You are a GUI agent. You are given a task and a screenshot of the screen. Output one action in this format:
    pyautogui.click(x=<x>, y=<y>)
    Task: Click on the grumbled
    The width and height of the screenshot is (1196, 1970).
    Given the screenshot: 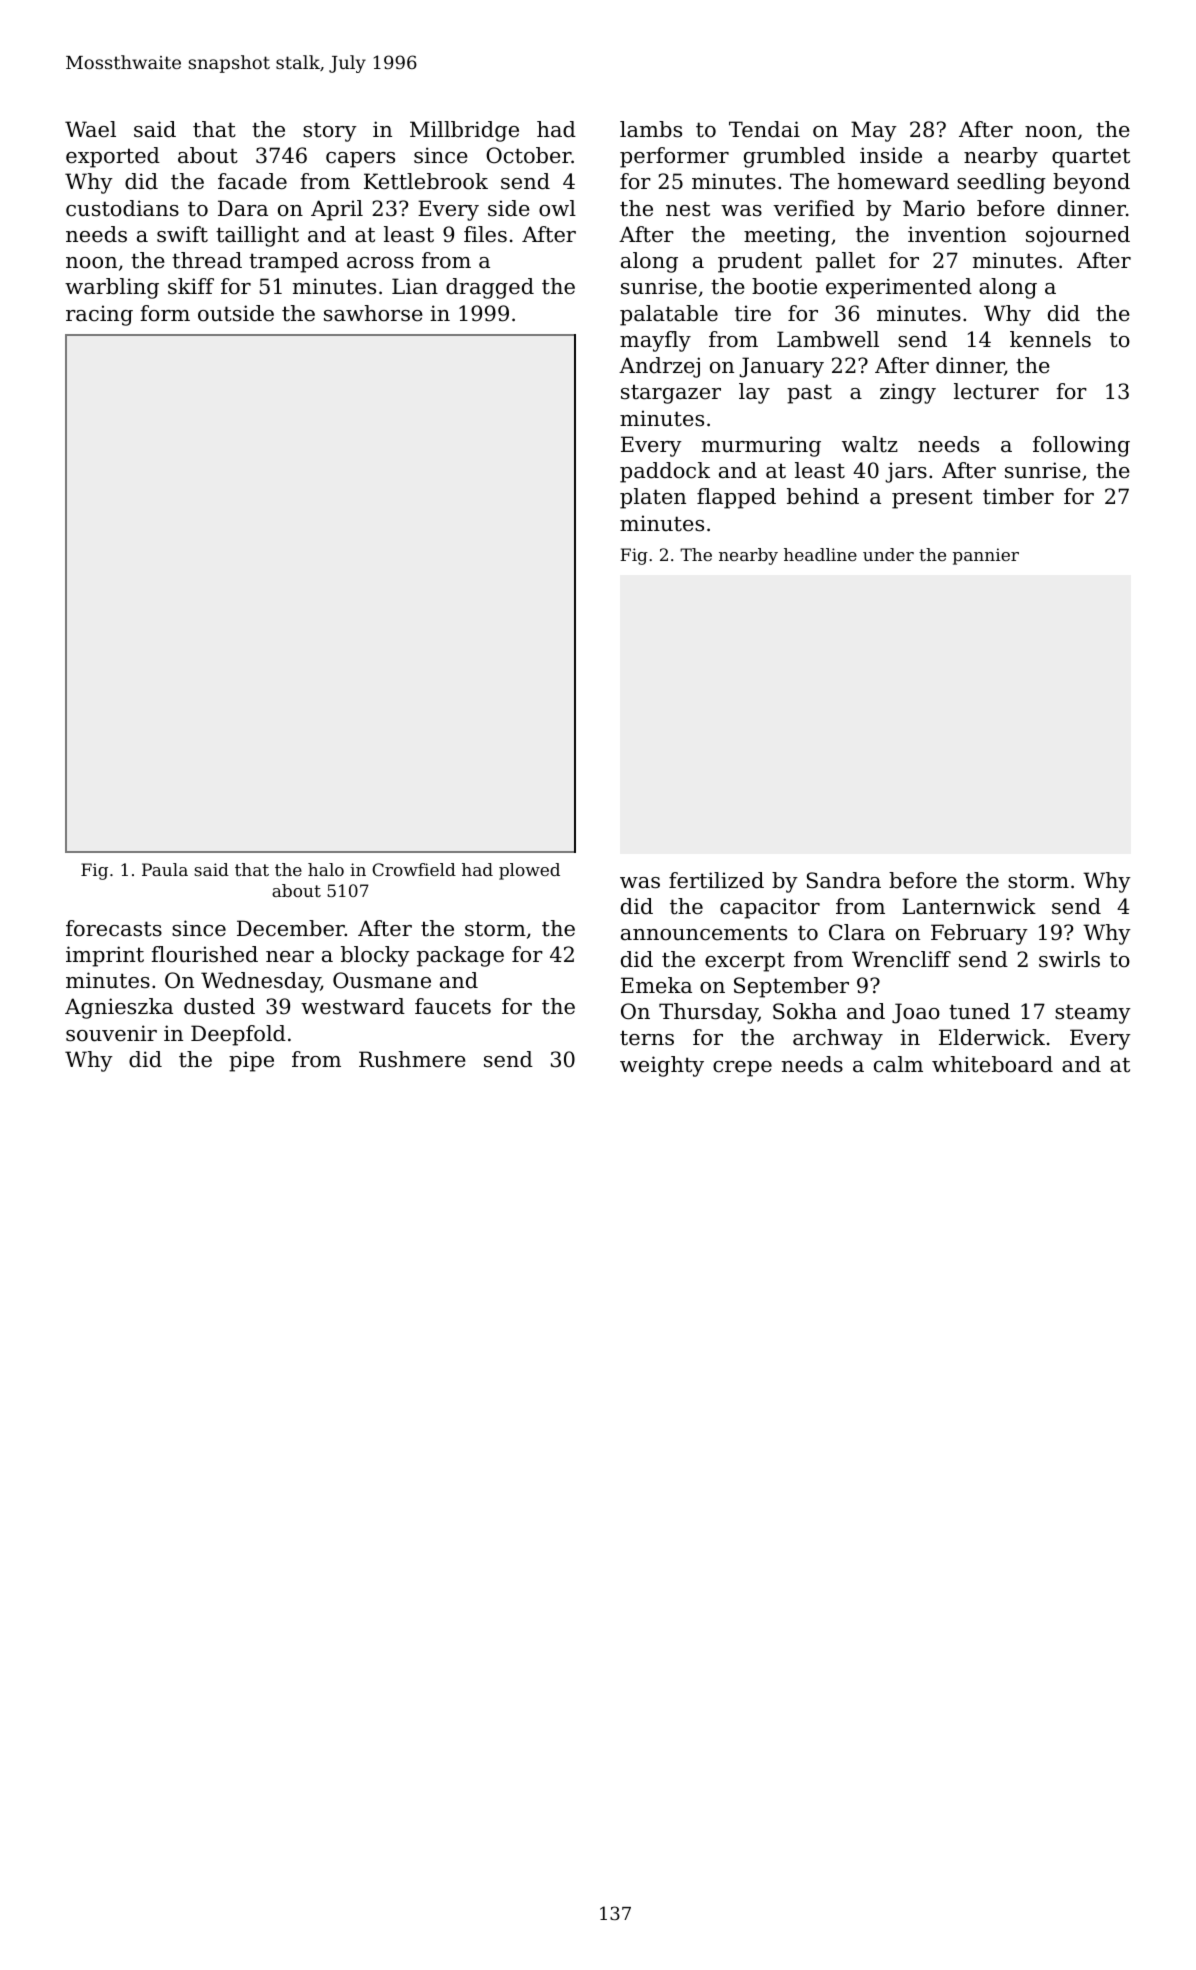 What is the action you would take?
    pyautogui.click(x=794, y=157)
